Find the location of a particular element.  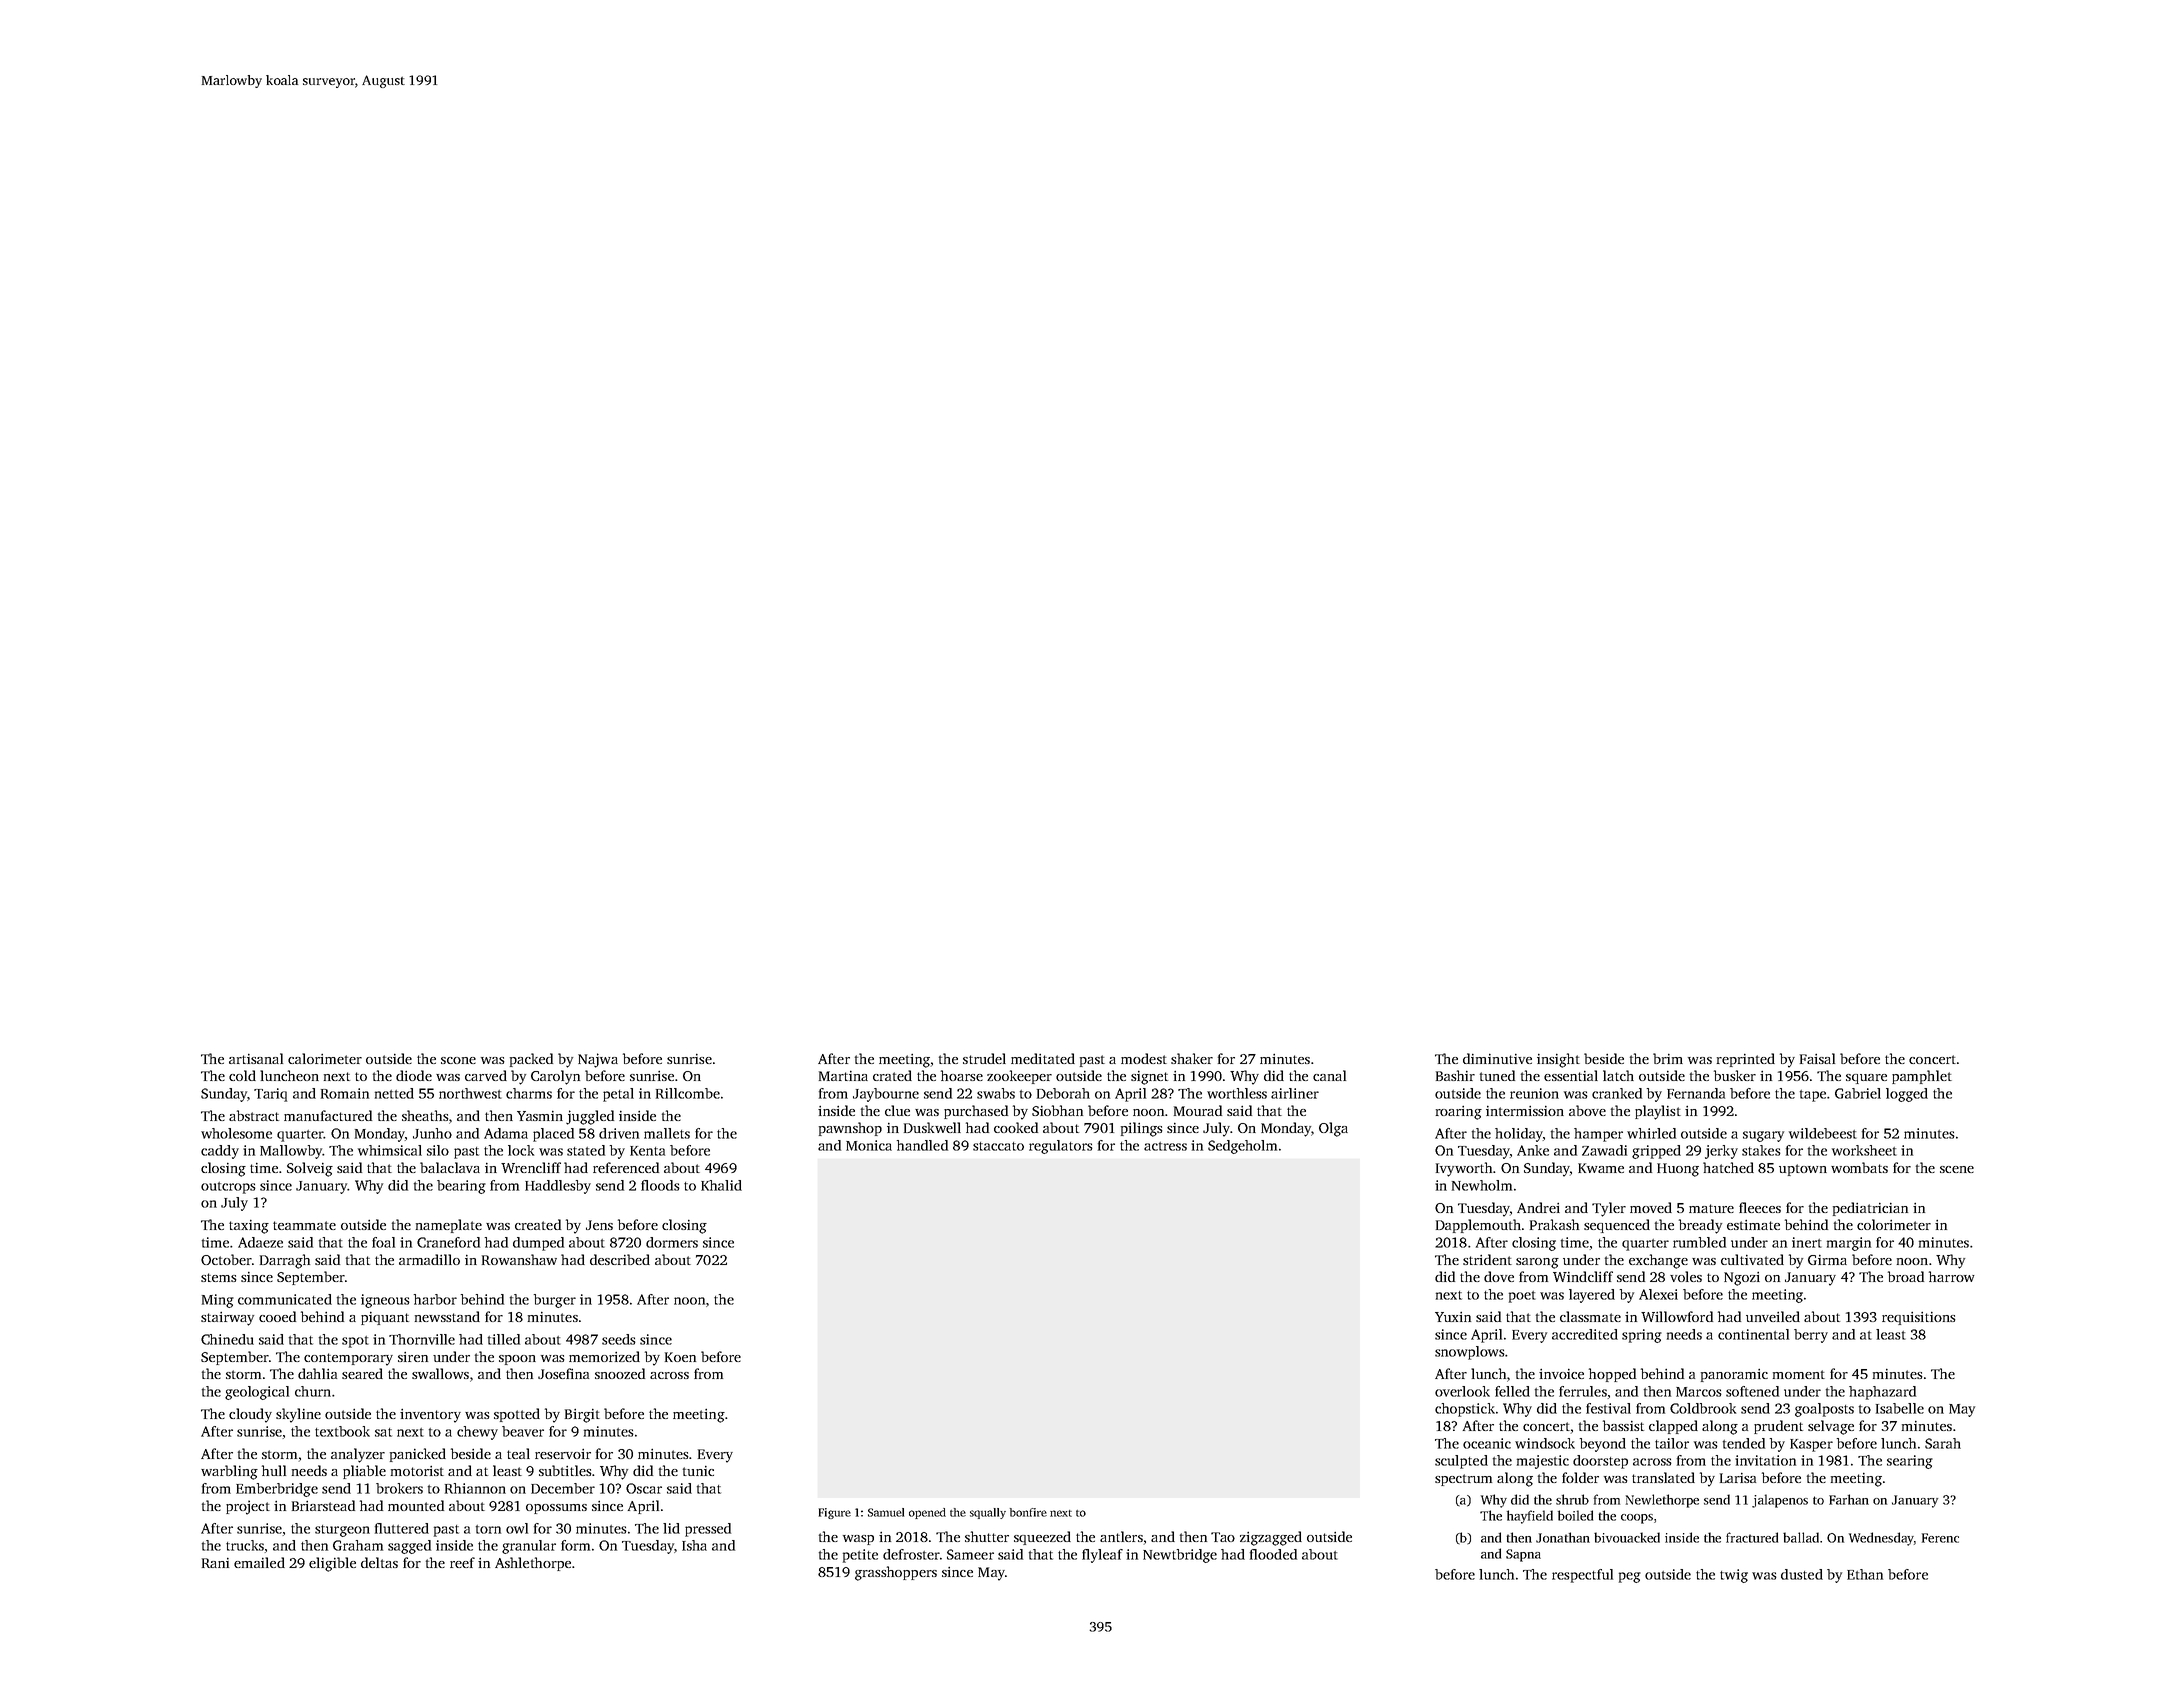

Ashlethorpe is located at coordinates (533, 1564).
